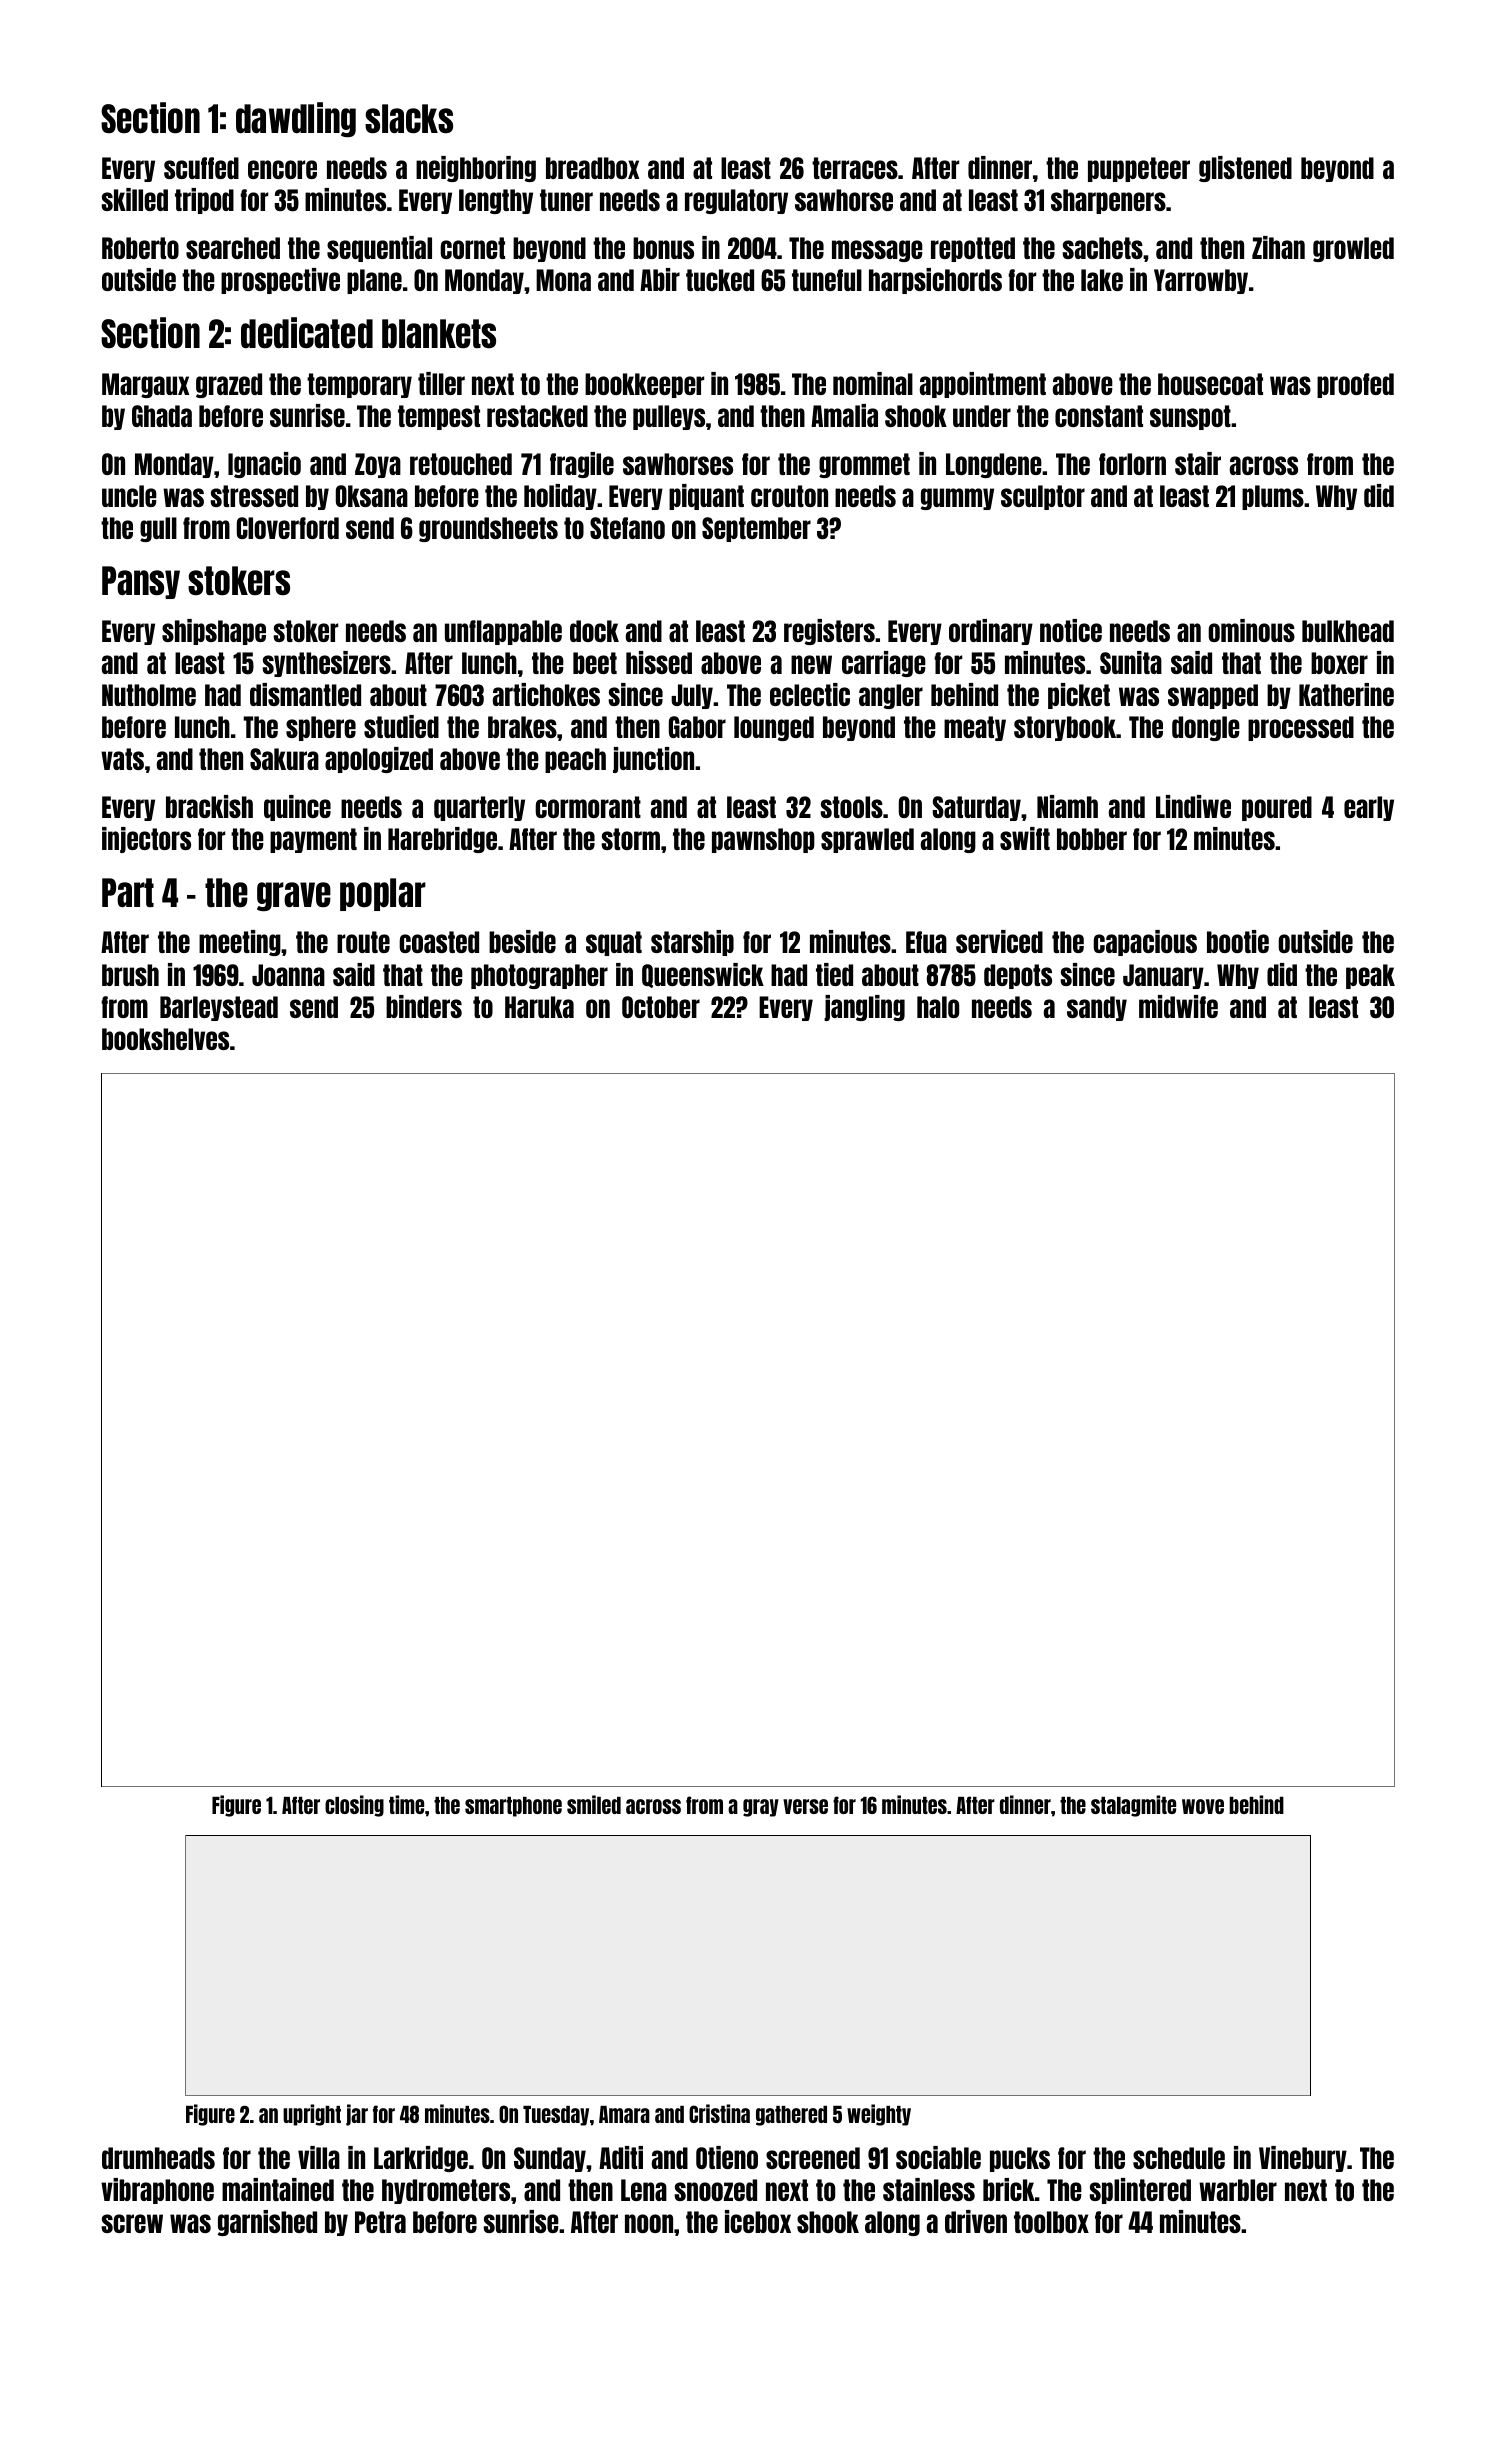 Image resolution: width=1496 pixels, height=2464 pixels. I want to click on time, so click(406, 1804).
